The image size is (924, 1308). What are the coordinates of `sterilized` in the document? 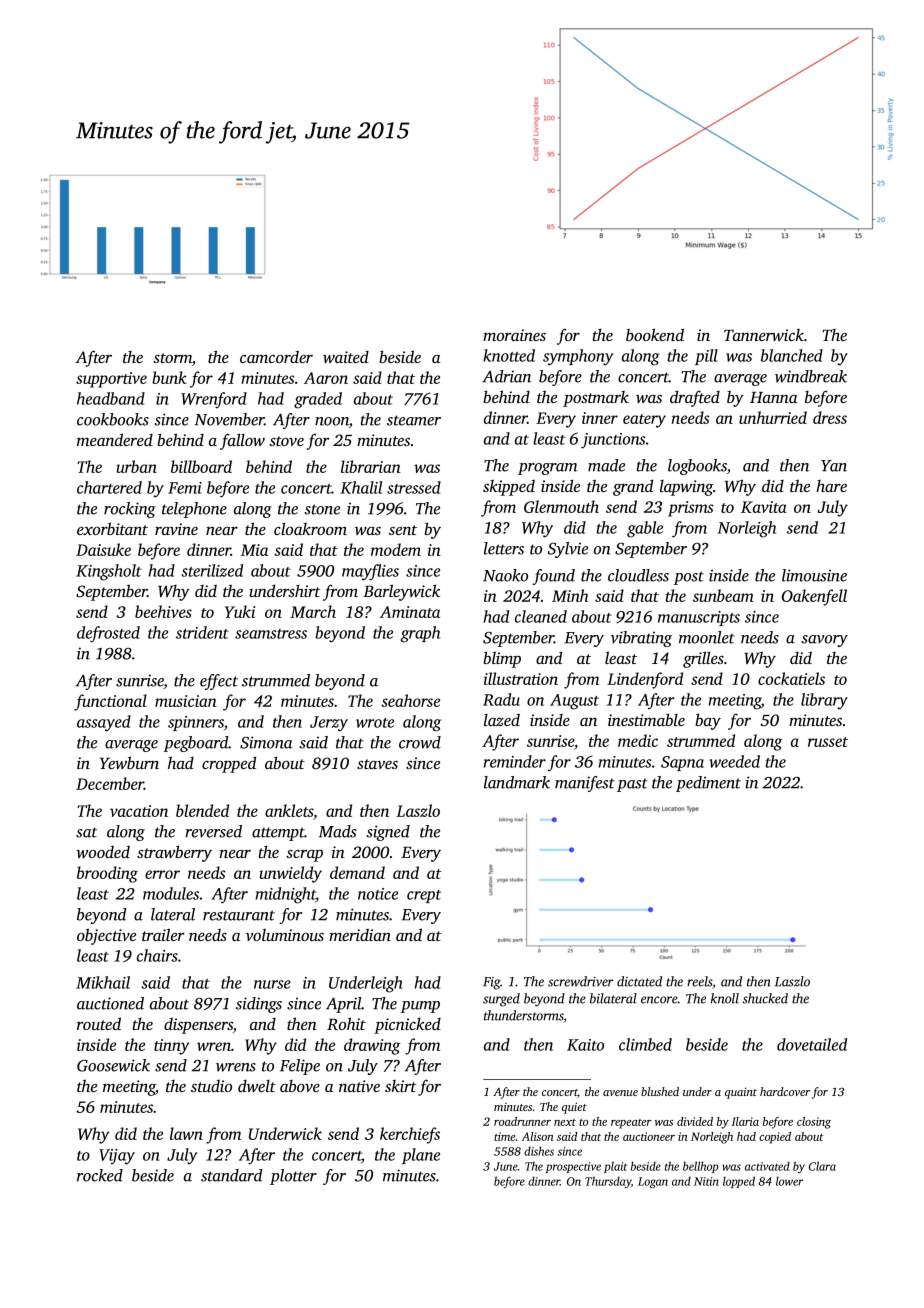 It's located at (212, 570).
